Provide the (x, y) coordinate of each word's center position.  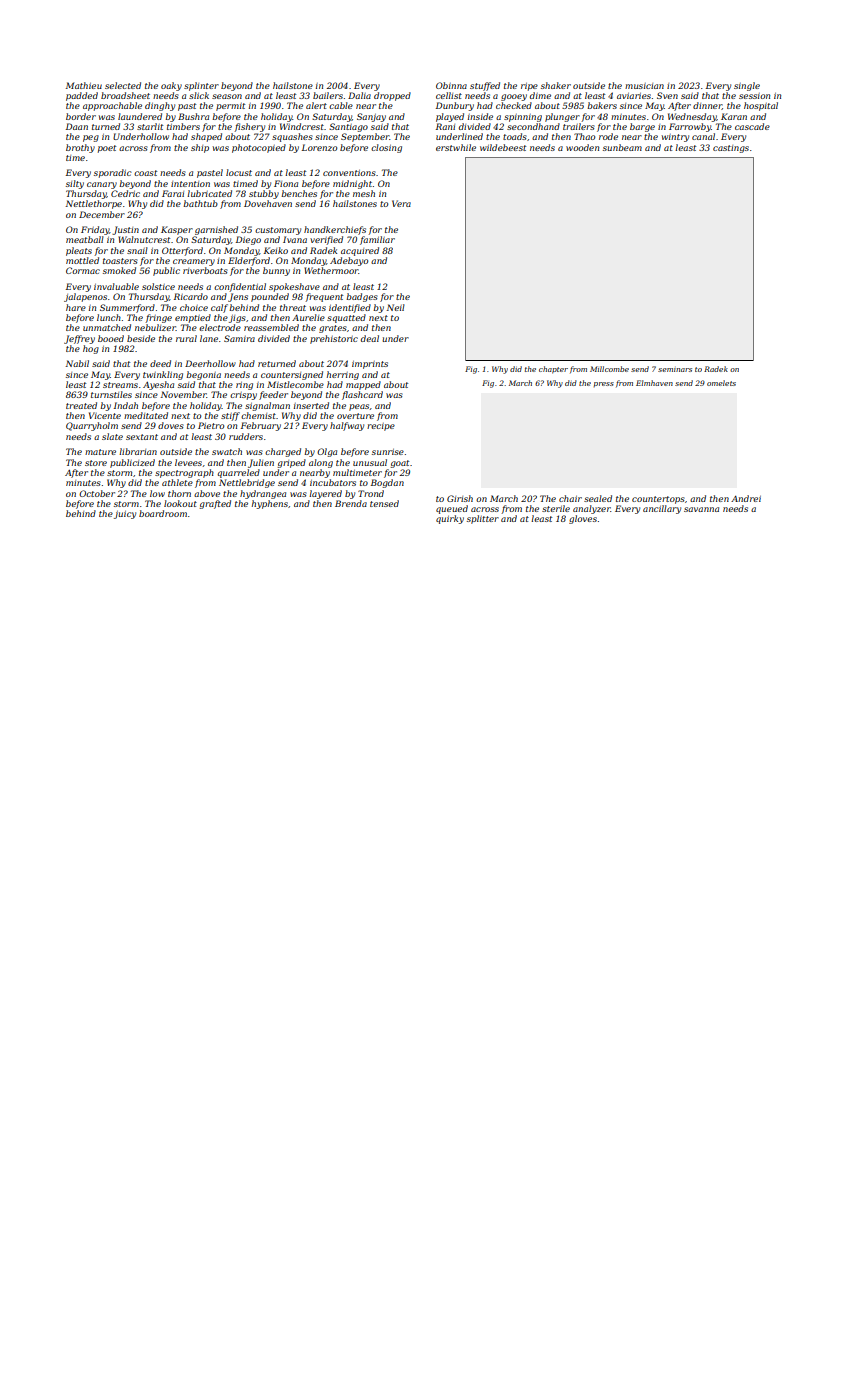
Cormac (83, 270)
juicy (125, 515)
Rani (445, 126)
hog (91, 349)
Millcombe (609, 369)
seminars (675, 370)
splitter (483, 519)
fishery (249, 127)
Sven (667, 95)
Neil (396, 307)
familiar (377, 240)
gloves (583, 519)
